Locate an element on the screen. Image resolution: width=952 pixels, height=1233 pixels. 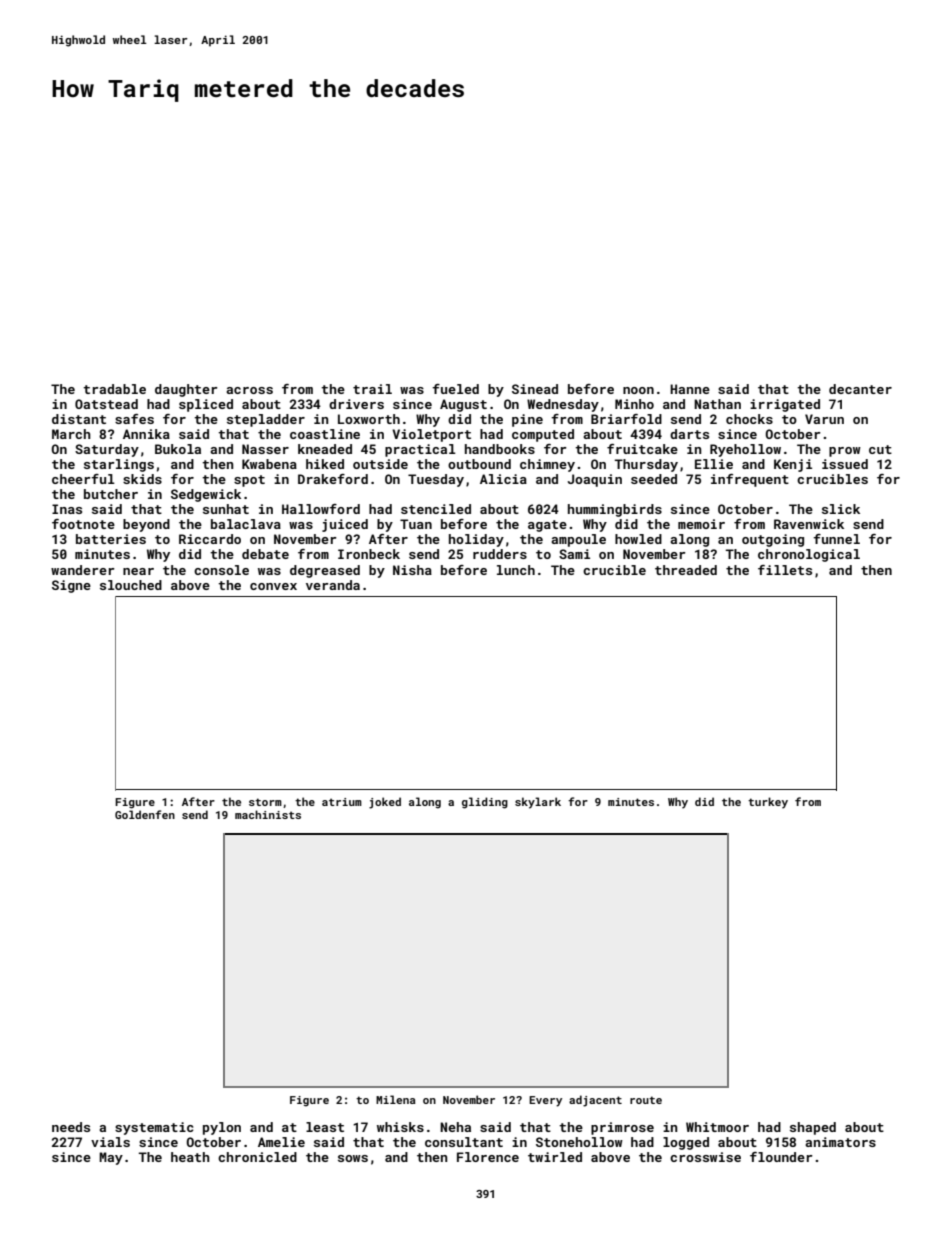
veranda is located at coordinates (333, 585).
